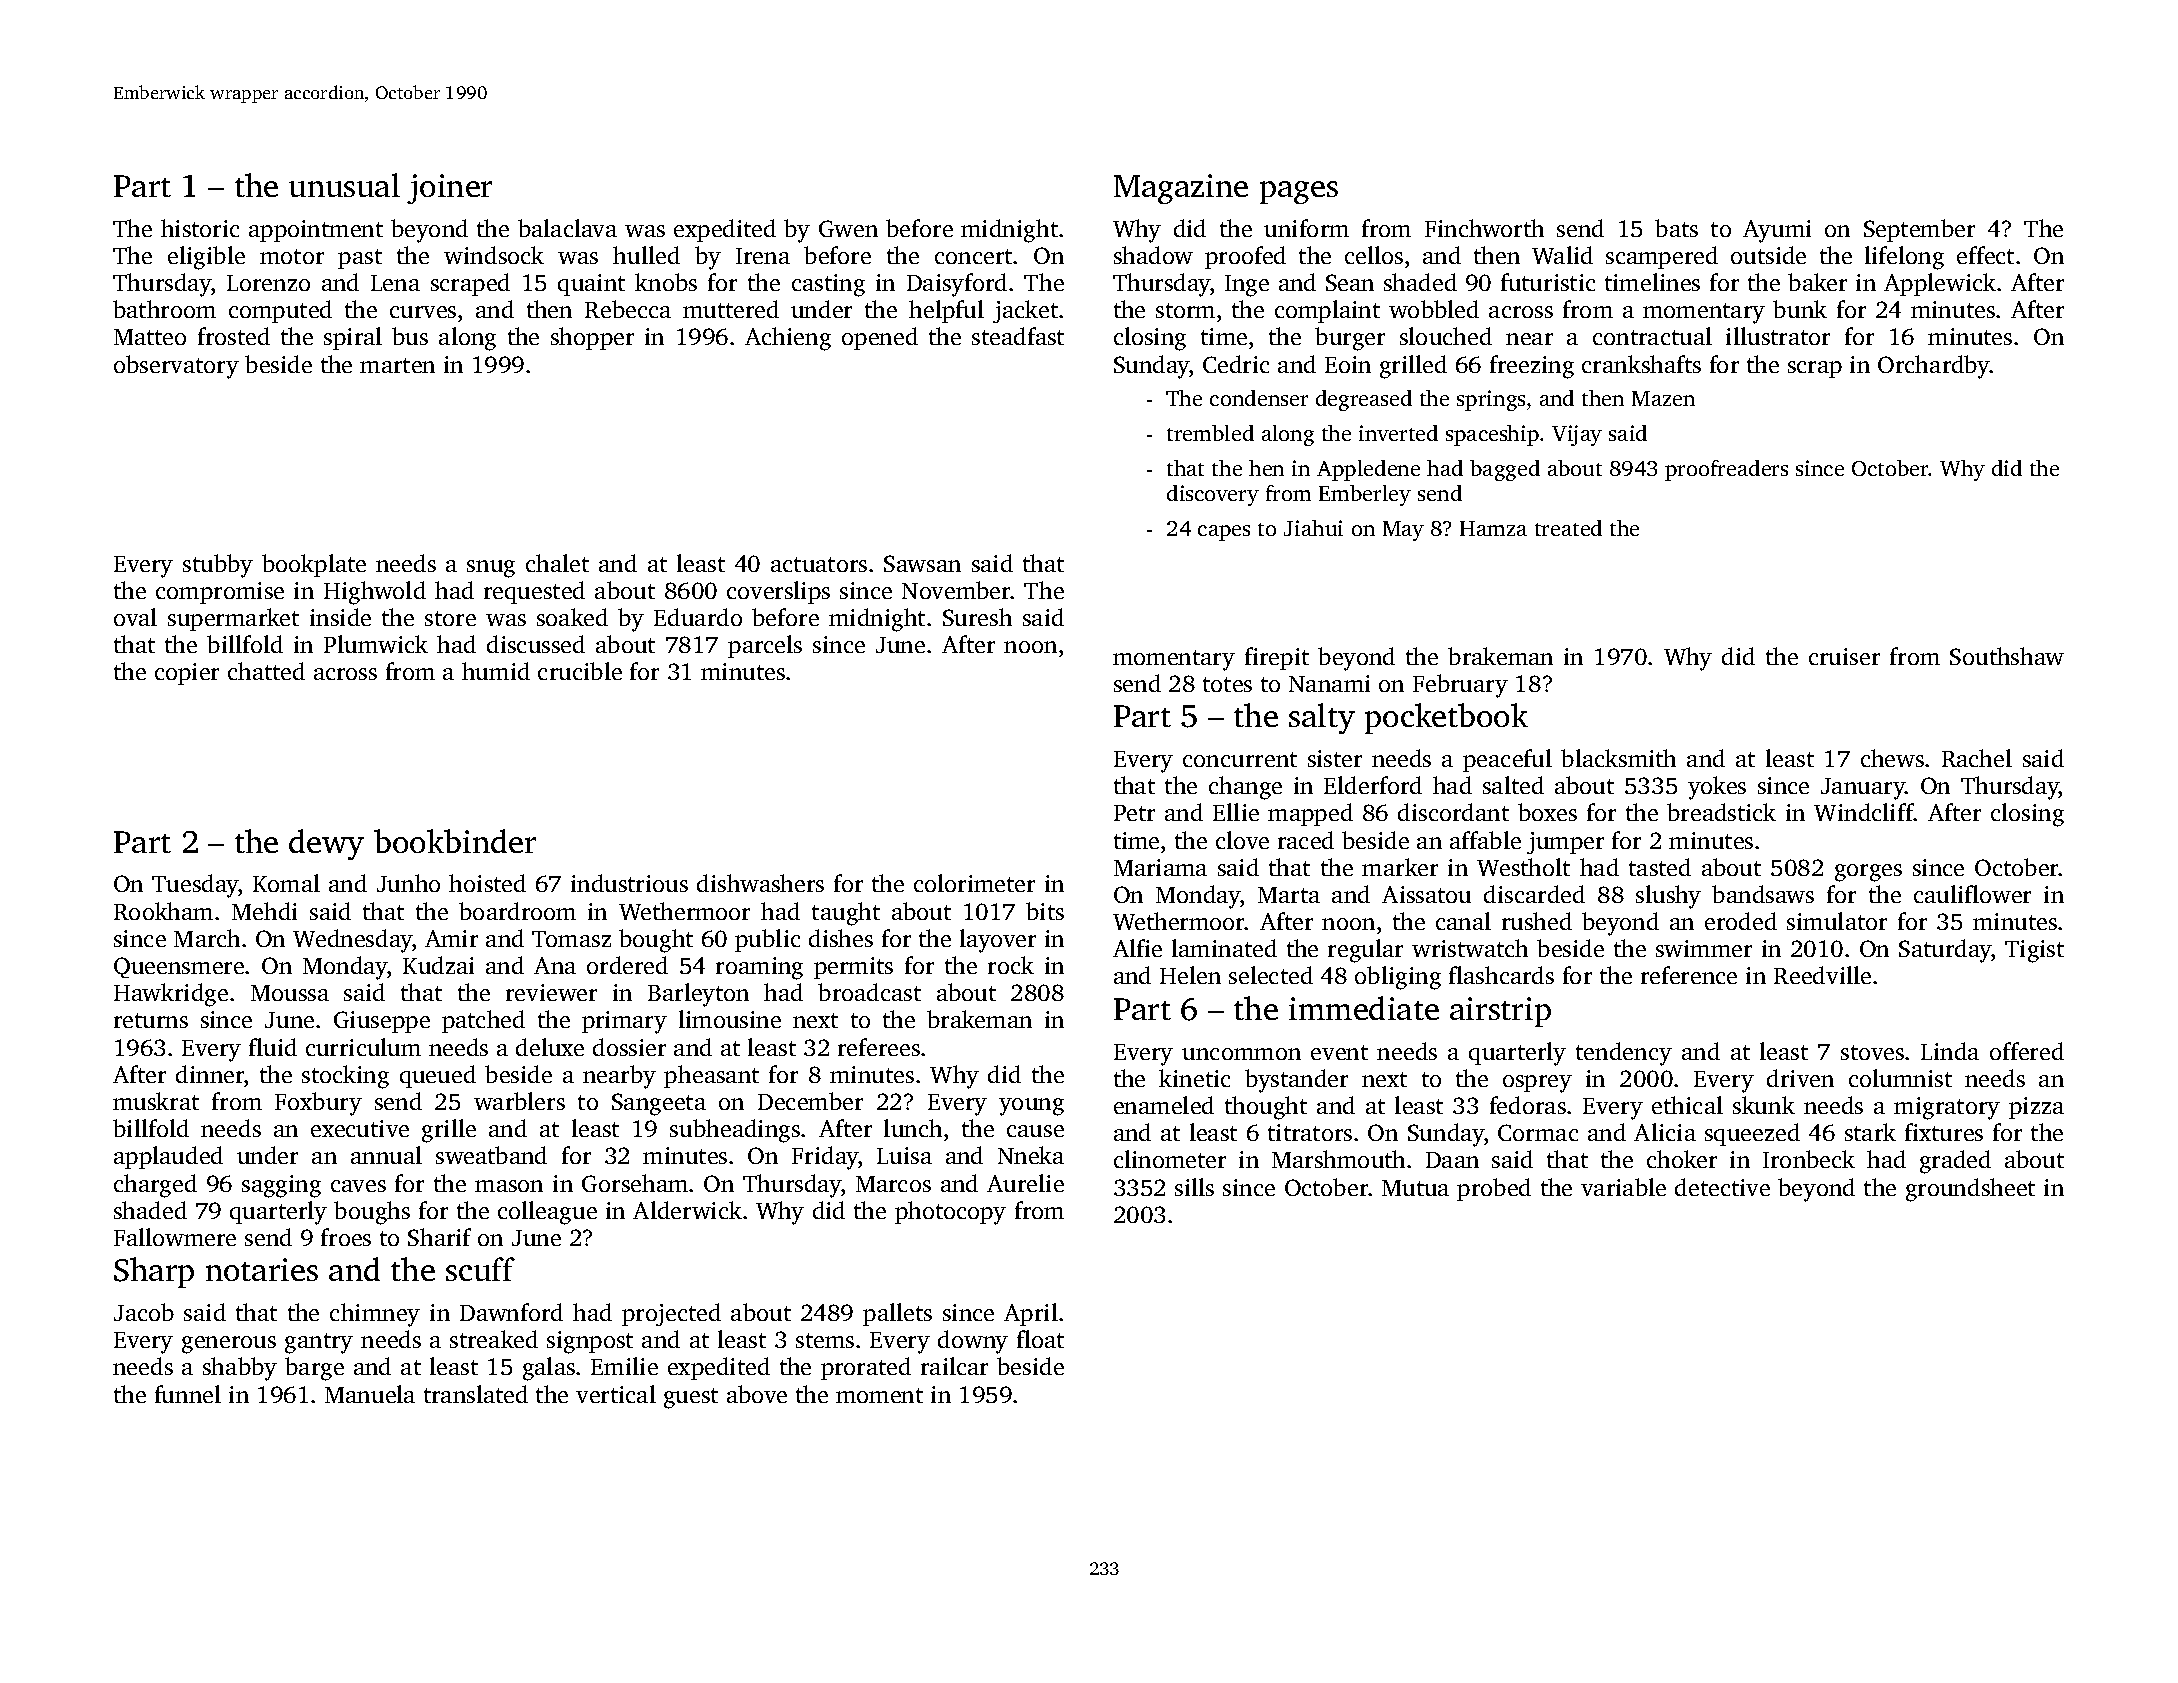 The image size is (2178, 1683). What do you see at coordinates (1868, 873) in the page?
I see `gorges` at bounding box center [1868, 873].
